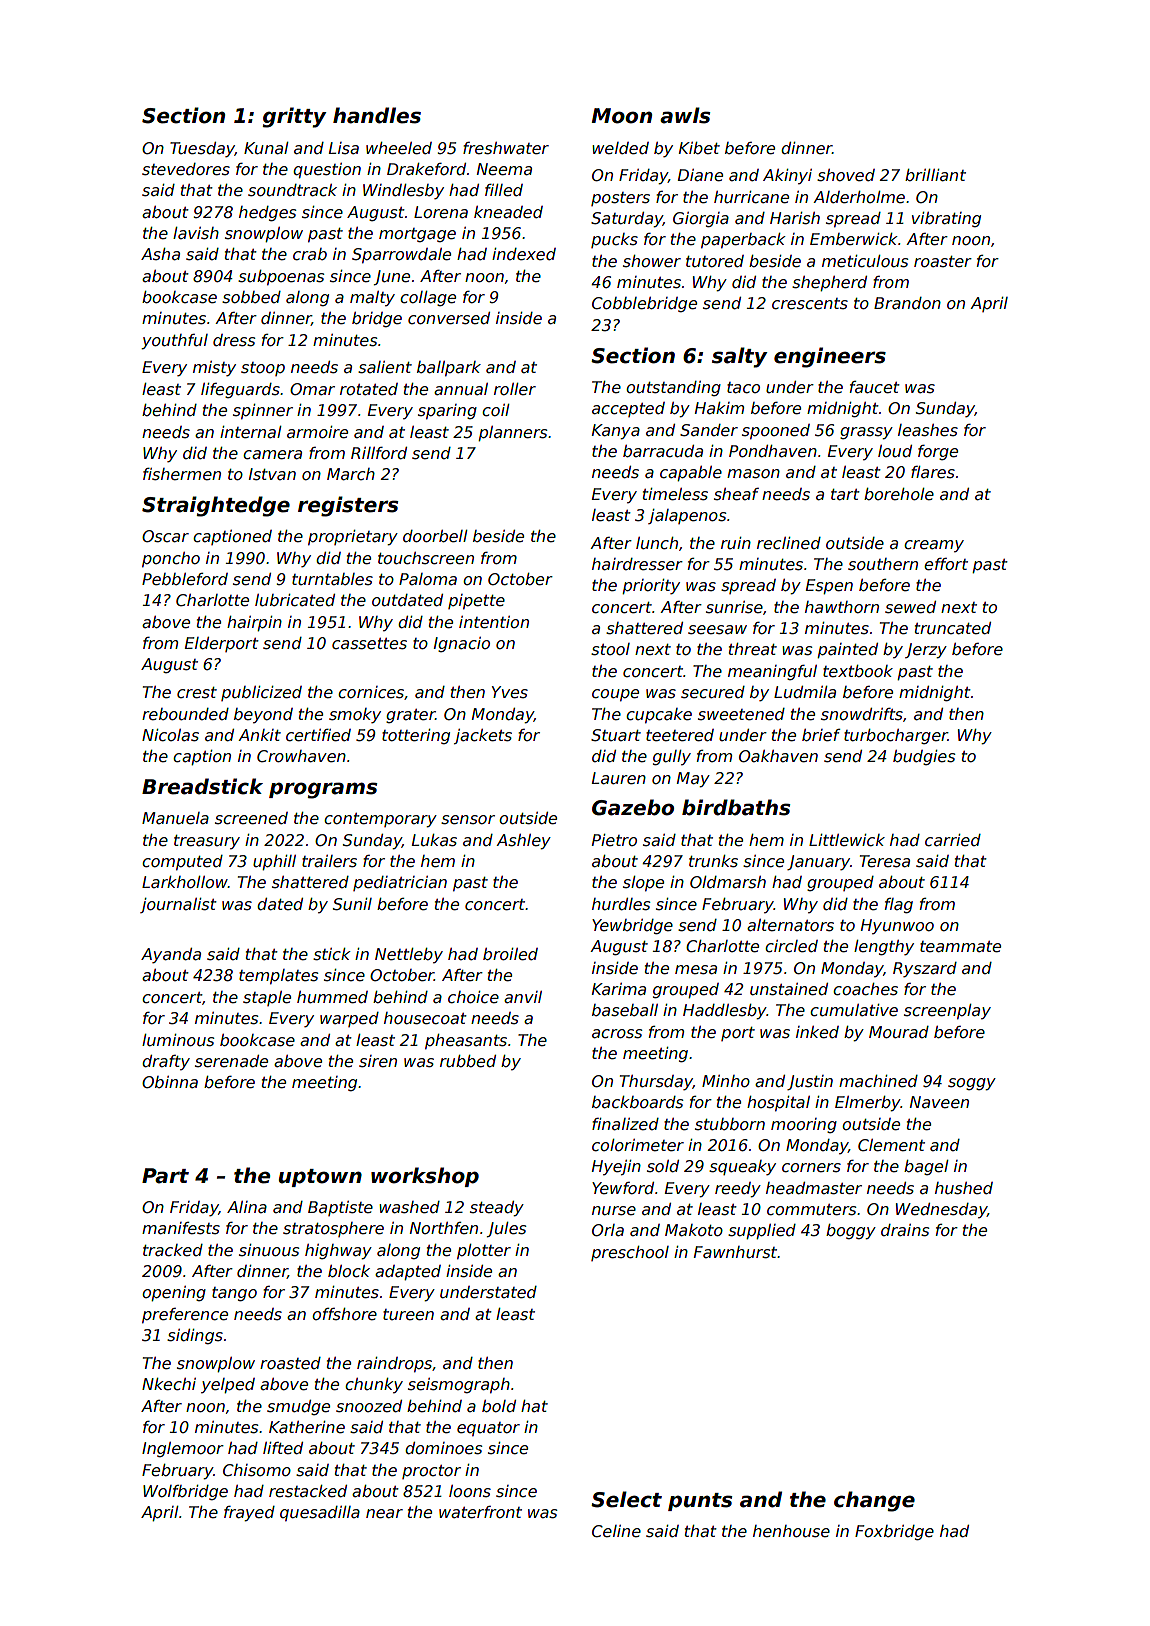  What do you see at coordinates (515, 389) in the document?
I see `roller` at bounding box center [515, 389].
